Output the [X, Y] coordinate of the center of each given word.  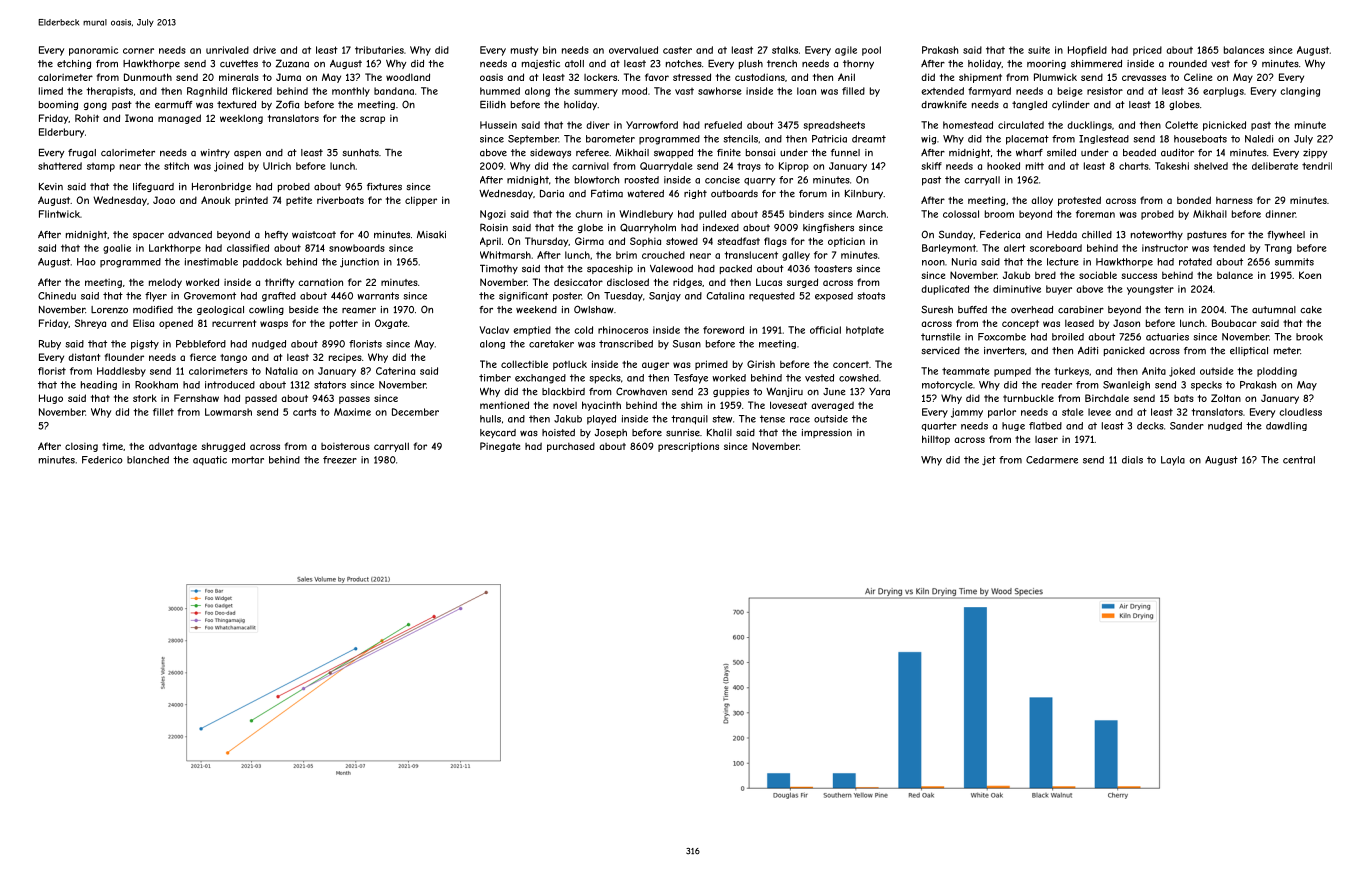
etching [74, 64]
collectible [524, 364]
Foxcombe [1002, 337]
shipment [980, 78]
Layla [1173, 461]
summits [1294, 262]
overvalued [633, 50]
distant [84, 357]
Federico [102, 460]
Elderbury [61, 133]
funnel [845, 153]
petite [299, 201]
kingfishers [828, 228]
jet [989, 461]
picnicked [1224, 126]
